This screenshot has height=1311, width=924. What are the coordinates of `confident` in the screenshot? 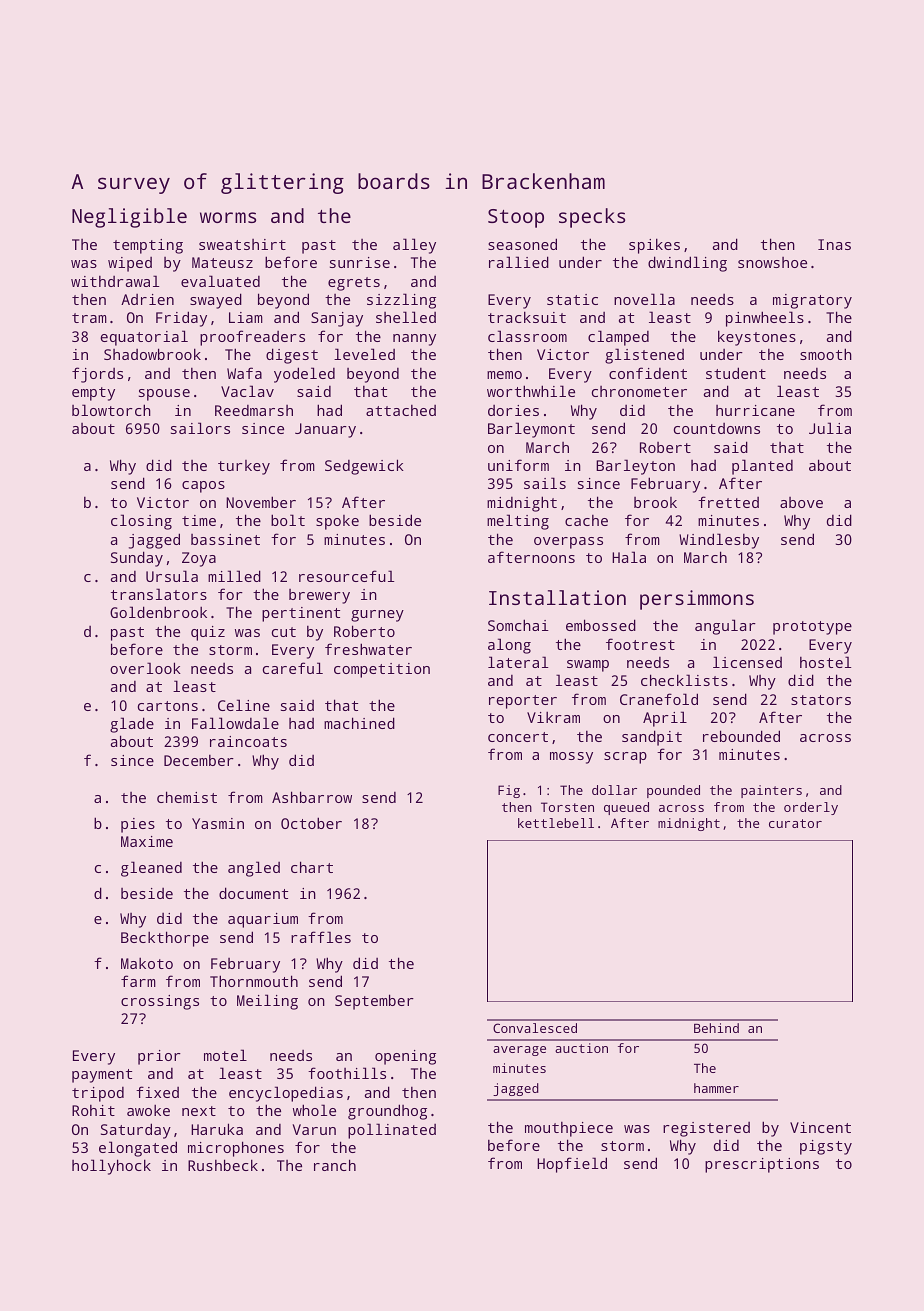 It's located at (648, 373).
